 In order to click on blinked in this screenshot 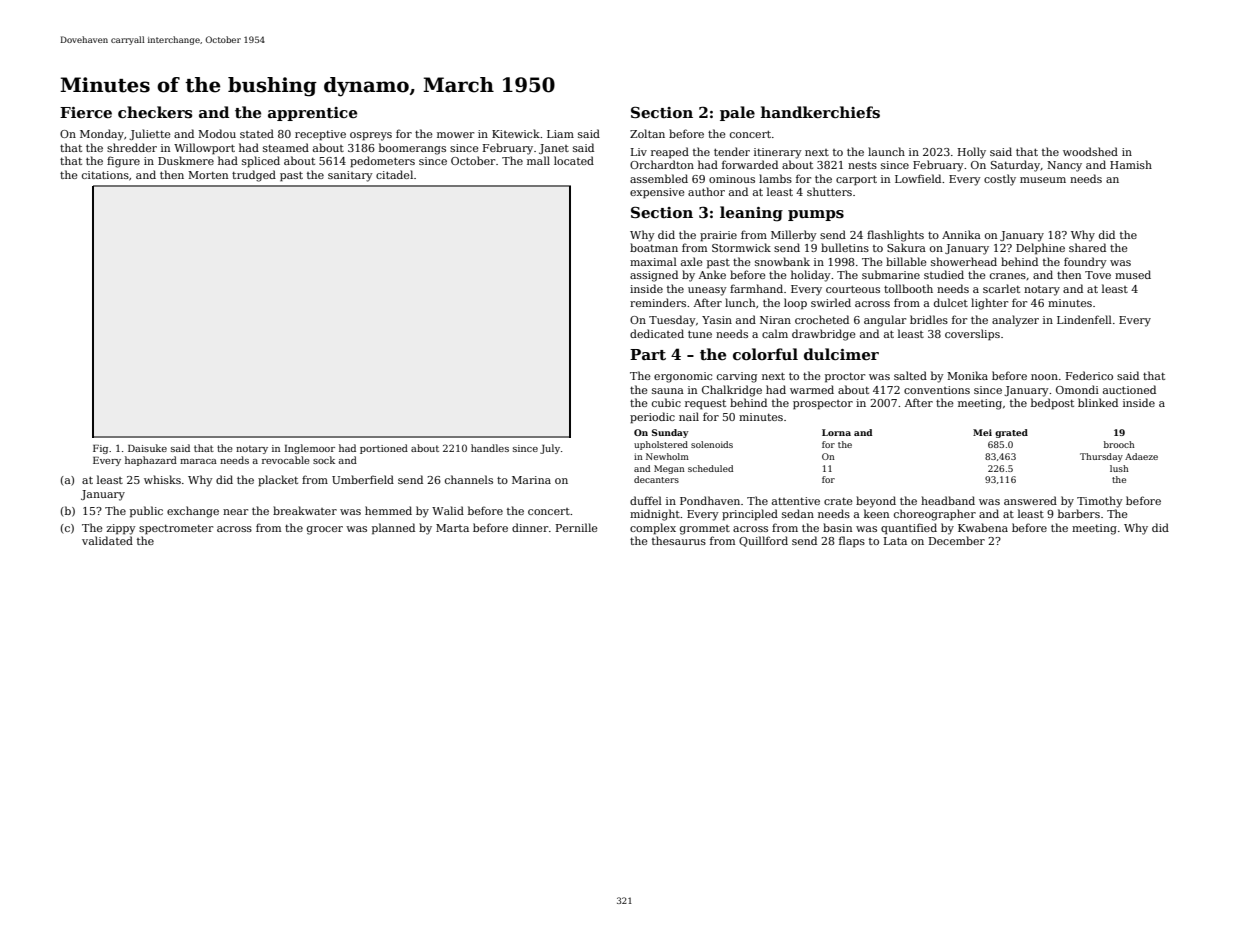, I will do `click(1098, 402)`.
